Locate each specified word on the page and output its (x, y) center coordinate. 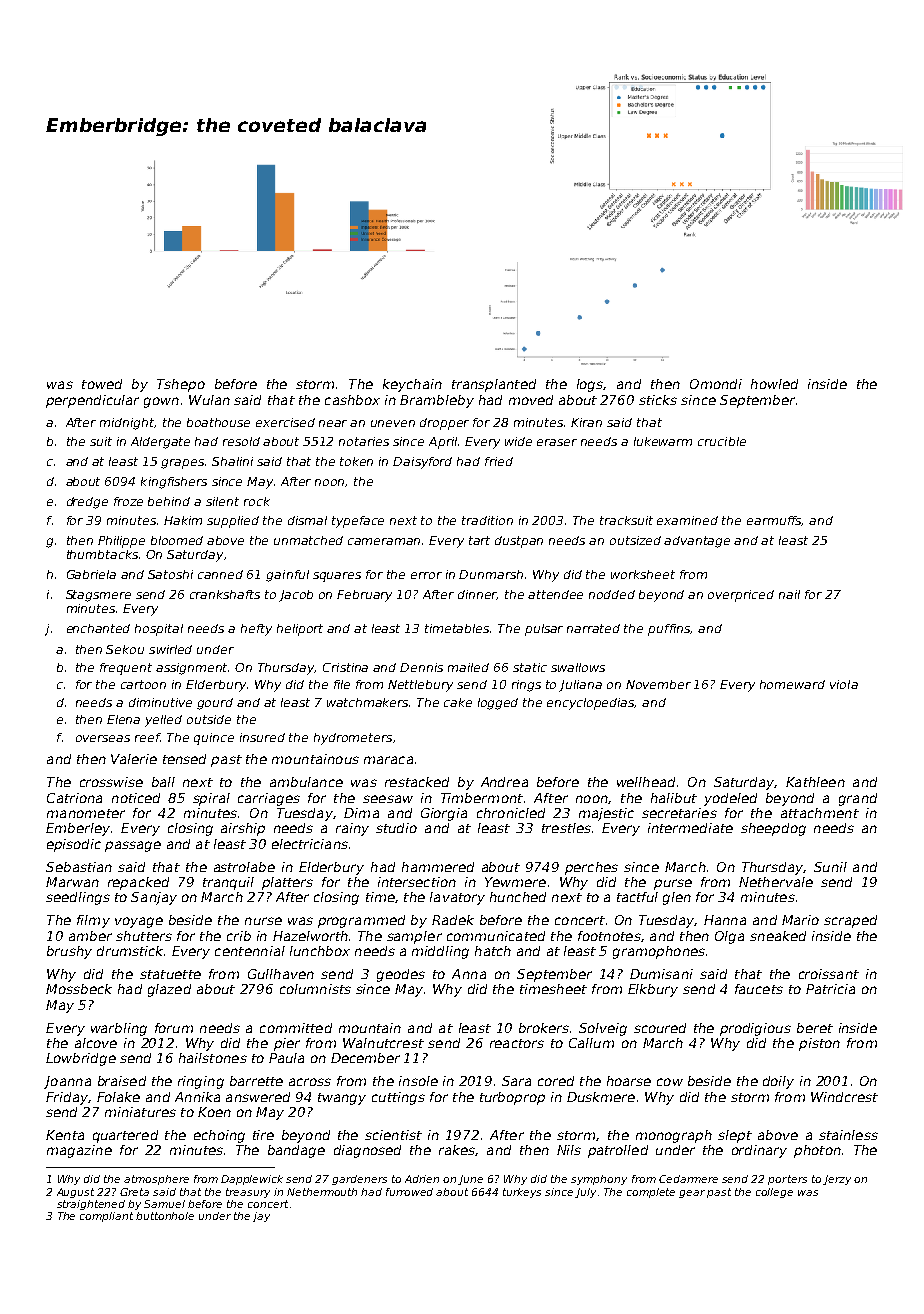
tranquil (228, 883)
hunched (518, 897)
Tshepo (181, 385)
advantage (697, 542)
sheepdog (773, 829)
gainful (287, 576)
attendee (555, 594)
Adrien (422, 1179)
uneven (393, 423)
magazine (79, 1151)
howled (774, 384)
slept (735, 1136)
